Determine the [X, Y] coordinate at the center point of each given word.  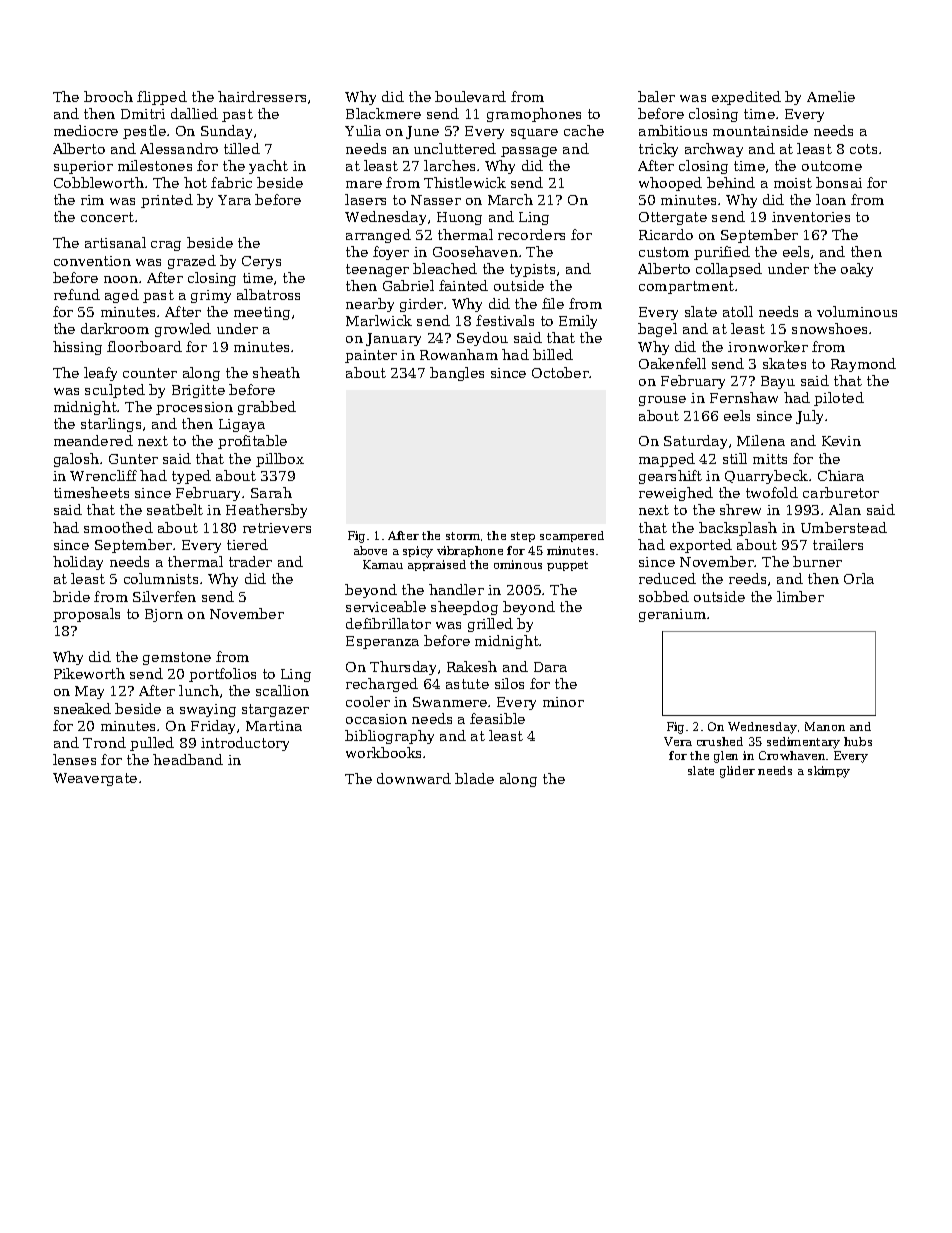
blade [474, 778]
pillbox [280, 460]
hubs [858, 741]
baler [656, 96]
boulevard [470, 96]
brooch [108, 96]
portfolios [222, 675]
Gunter [133, 459]
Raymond [863, 365]
